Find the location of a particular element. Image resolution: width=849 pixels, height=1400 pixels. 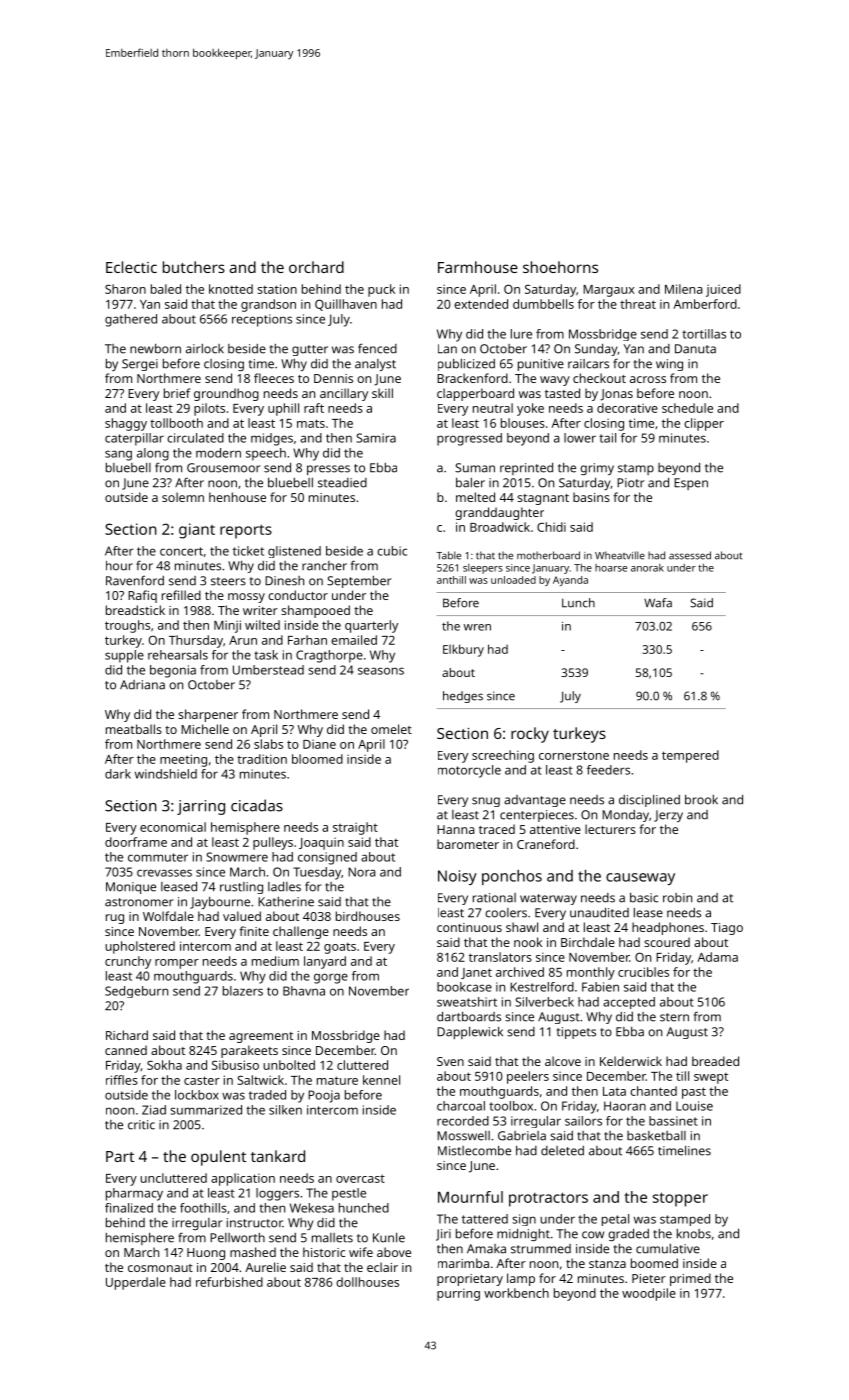

receptions is located at coordinates (262, 320).
